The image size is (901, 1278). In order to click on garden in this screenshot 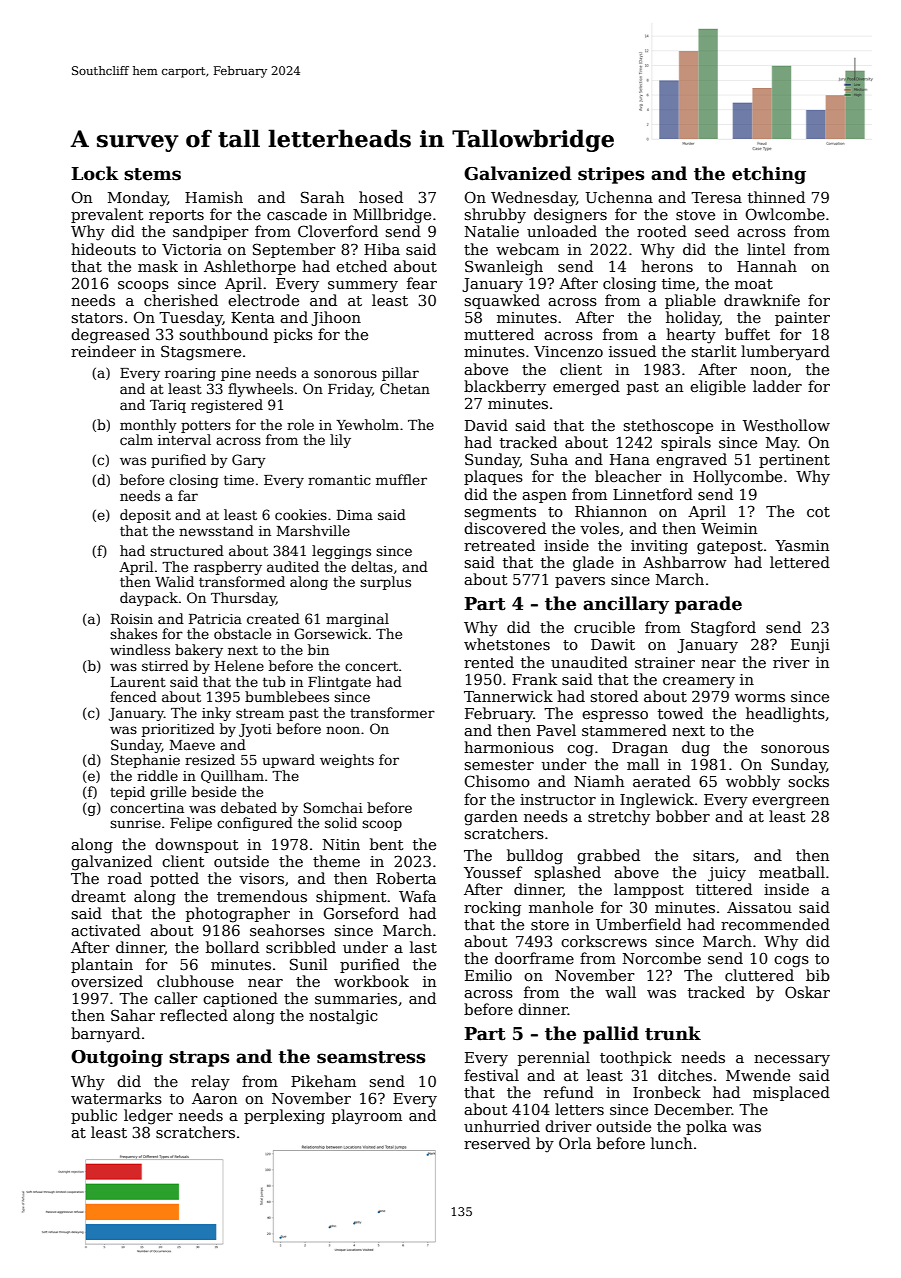, I will do `click(491, 818)`.
